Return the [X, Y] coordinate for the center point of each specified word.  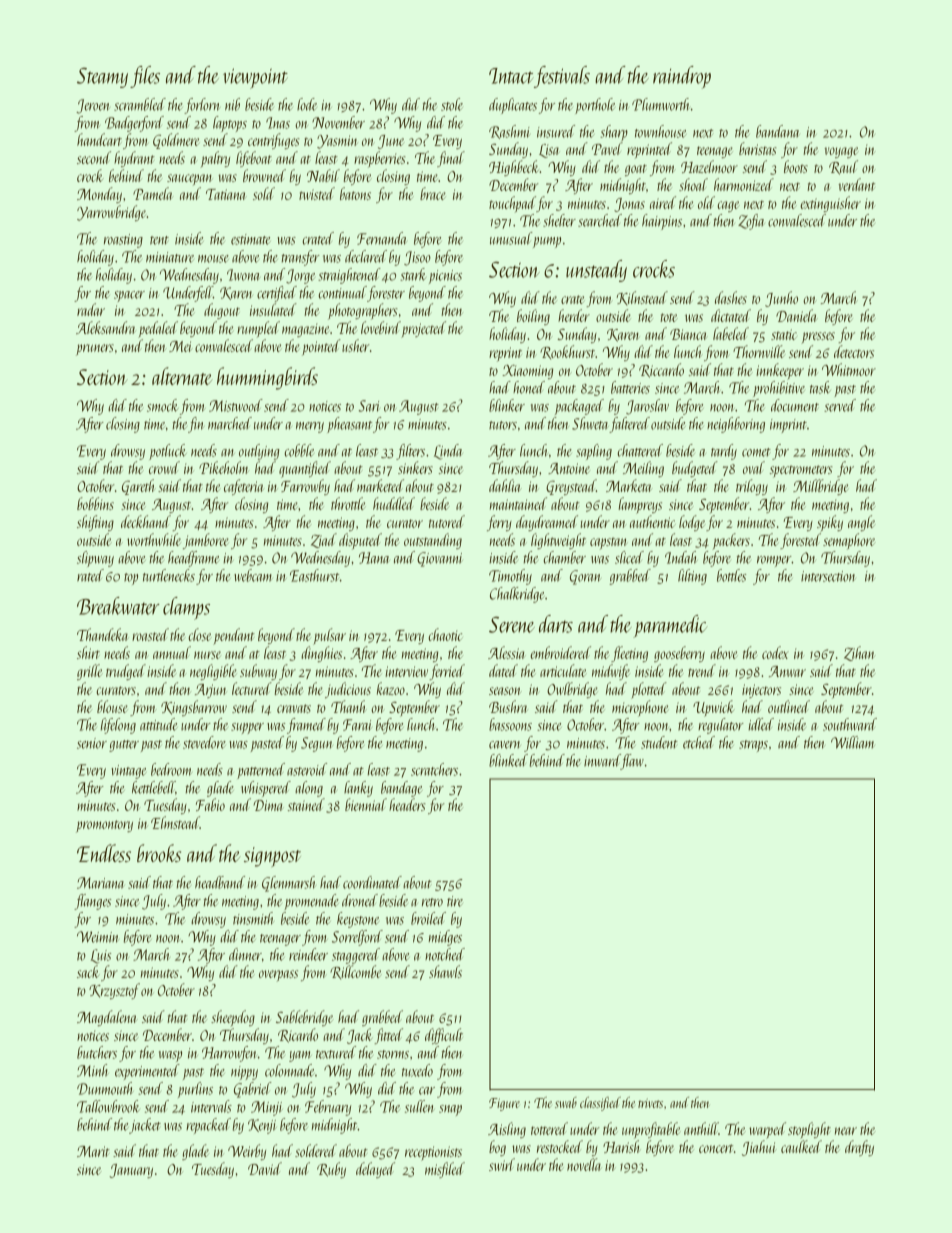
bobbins [95, 503]
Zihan [859, 653]
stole [452, 104]
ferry [499, 523]
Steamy [102, 78]
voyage [841, 152]
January [131, 1171]
